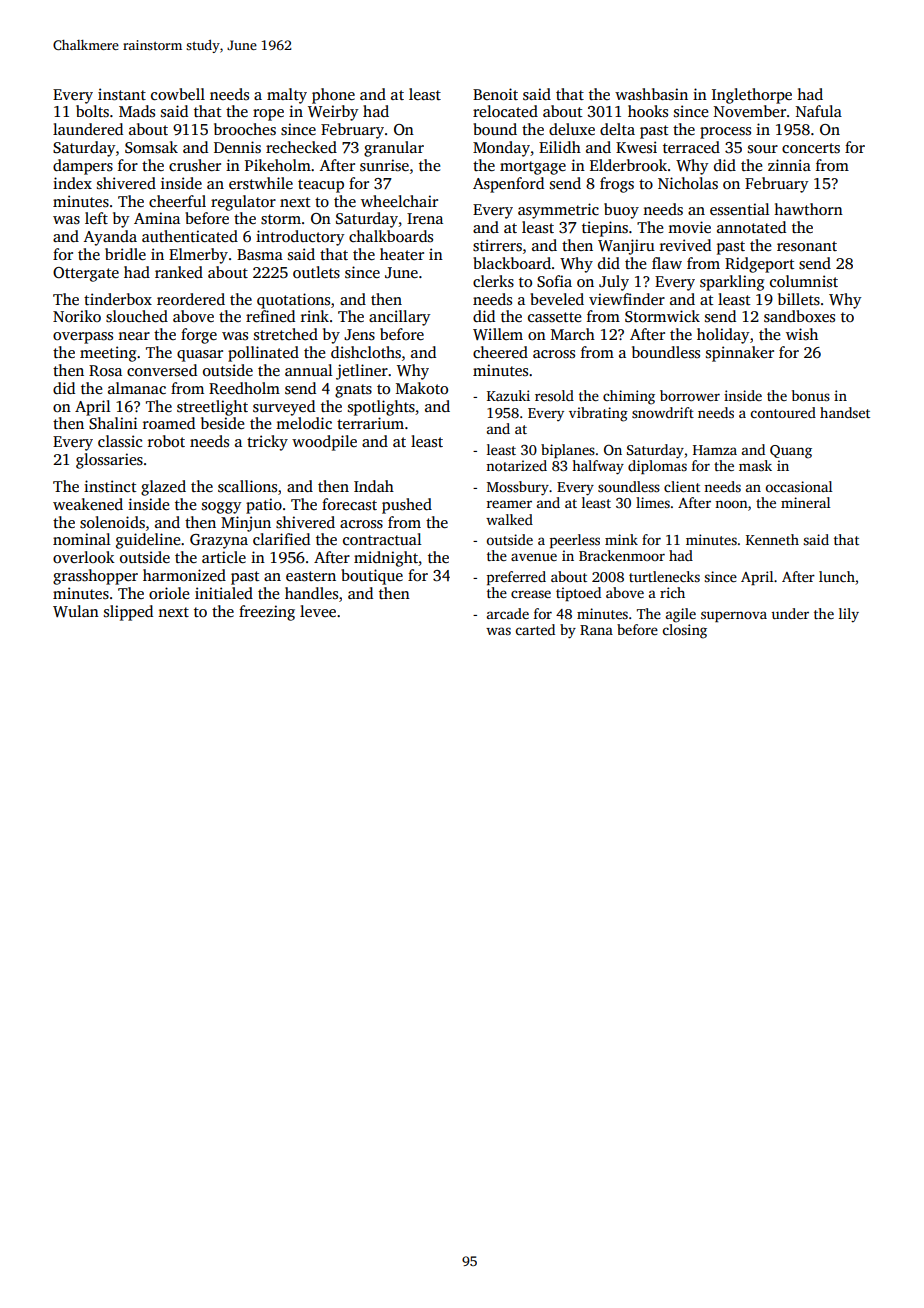 This screenshot has height=1308, width=924. I want to click on cheered, so click(500, 352).
